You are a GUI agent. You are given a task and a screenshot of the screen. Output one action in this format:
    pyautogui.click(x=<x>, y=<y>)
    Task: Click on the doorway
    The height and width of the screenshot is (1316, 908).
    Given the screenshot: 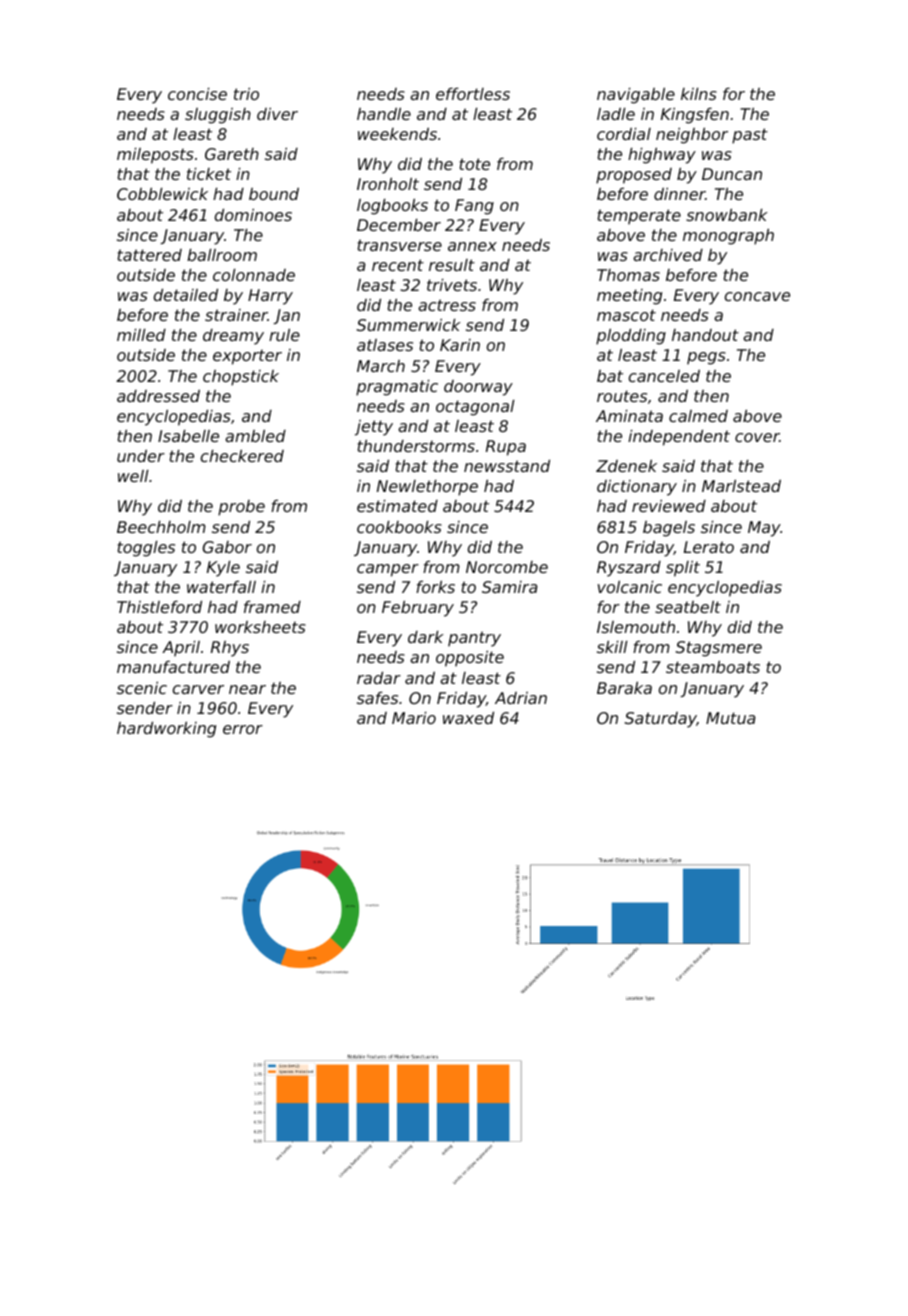 What is the action you would take?
    pyautogui.click(x=478, y=388)
